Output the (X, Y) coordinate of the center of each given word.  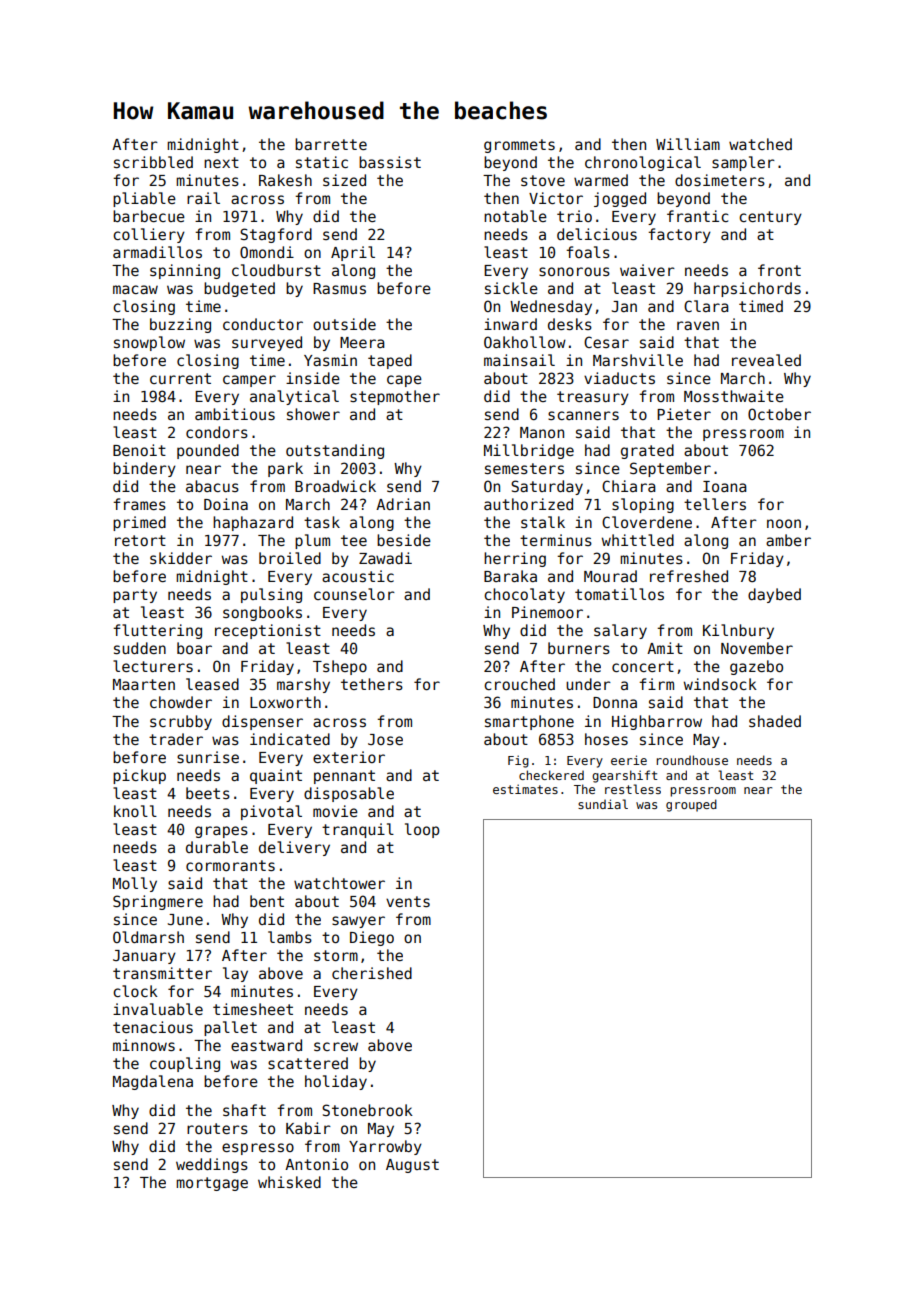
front (779, 270)
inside (313, 378)
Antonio (316, 1164)
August (412, 1166)
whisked (289, 1182)
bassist (390, 162)
